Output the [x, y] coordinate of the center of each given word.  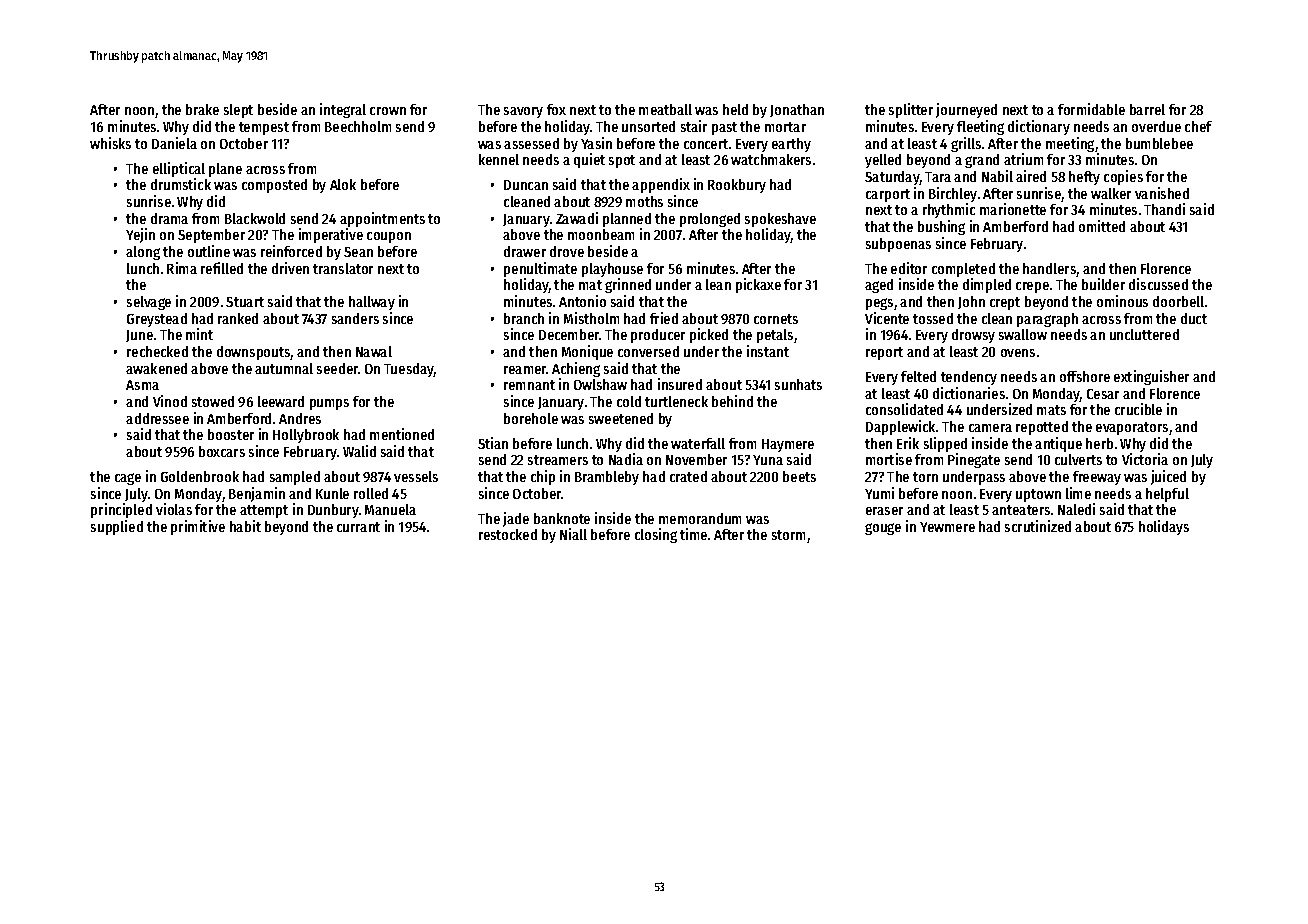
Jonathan [797, 110]
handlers [1050, 270]
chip [543, 477]
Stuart [245, 302]
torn [925, 477]
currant [358, 527]
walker [1111, 193]
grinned [628, 285]
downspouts [254, 353]
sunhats [798, 384]
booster [231, 434]
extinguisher [1151, 377]
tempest [264, 128]
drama [169, 218]
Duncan [526, 185]
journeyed [966, 110]
